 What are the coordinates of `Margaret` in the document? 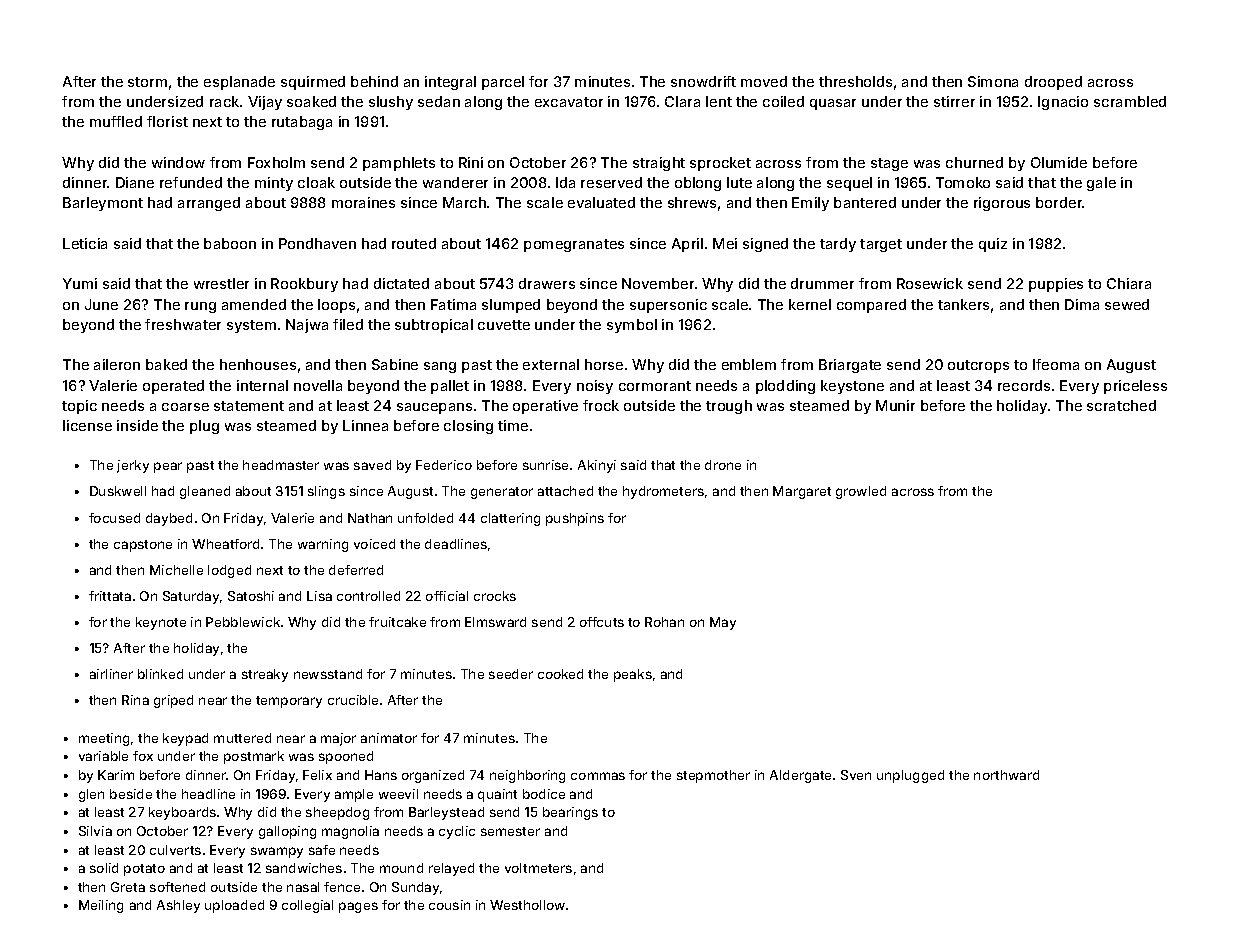 It's located at (802, 492).
